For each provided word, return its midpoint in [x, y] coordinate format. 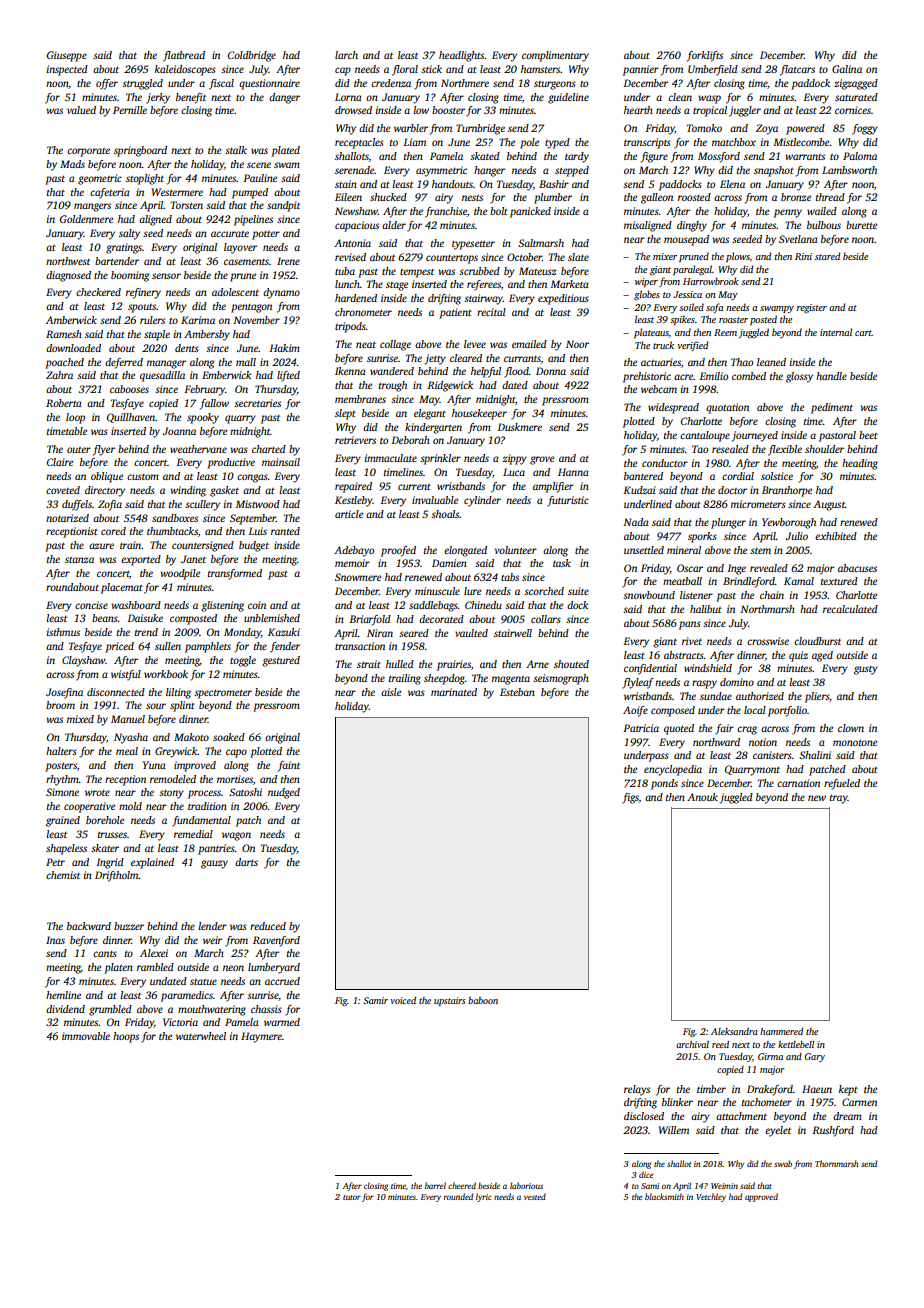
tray [839, 799]
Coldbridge [252, 56]
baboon [483, 1000]
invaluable [435, 500]
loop [75, 418]
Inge [736, 569]
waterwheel [201, 1036]
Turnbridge [480, 129]
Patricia [641, 728]
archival [692, 1044]
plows [738, 257]
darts [246, 862]
